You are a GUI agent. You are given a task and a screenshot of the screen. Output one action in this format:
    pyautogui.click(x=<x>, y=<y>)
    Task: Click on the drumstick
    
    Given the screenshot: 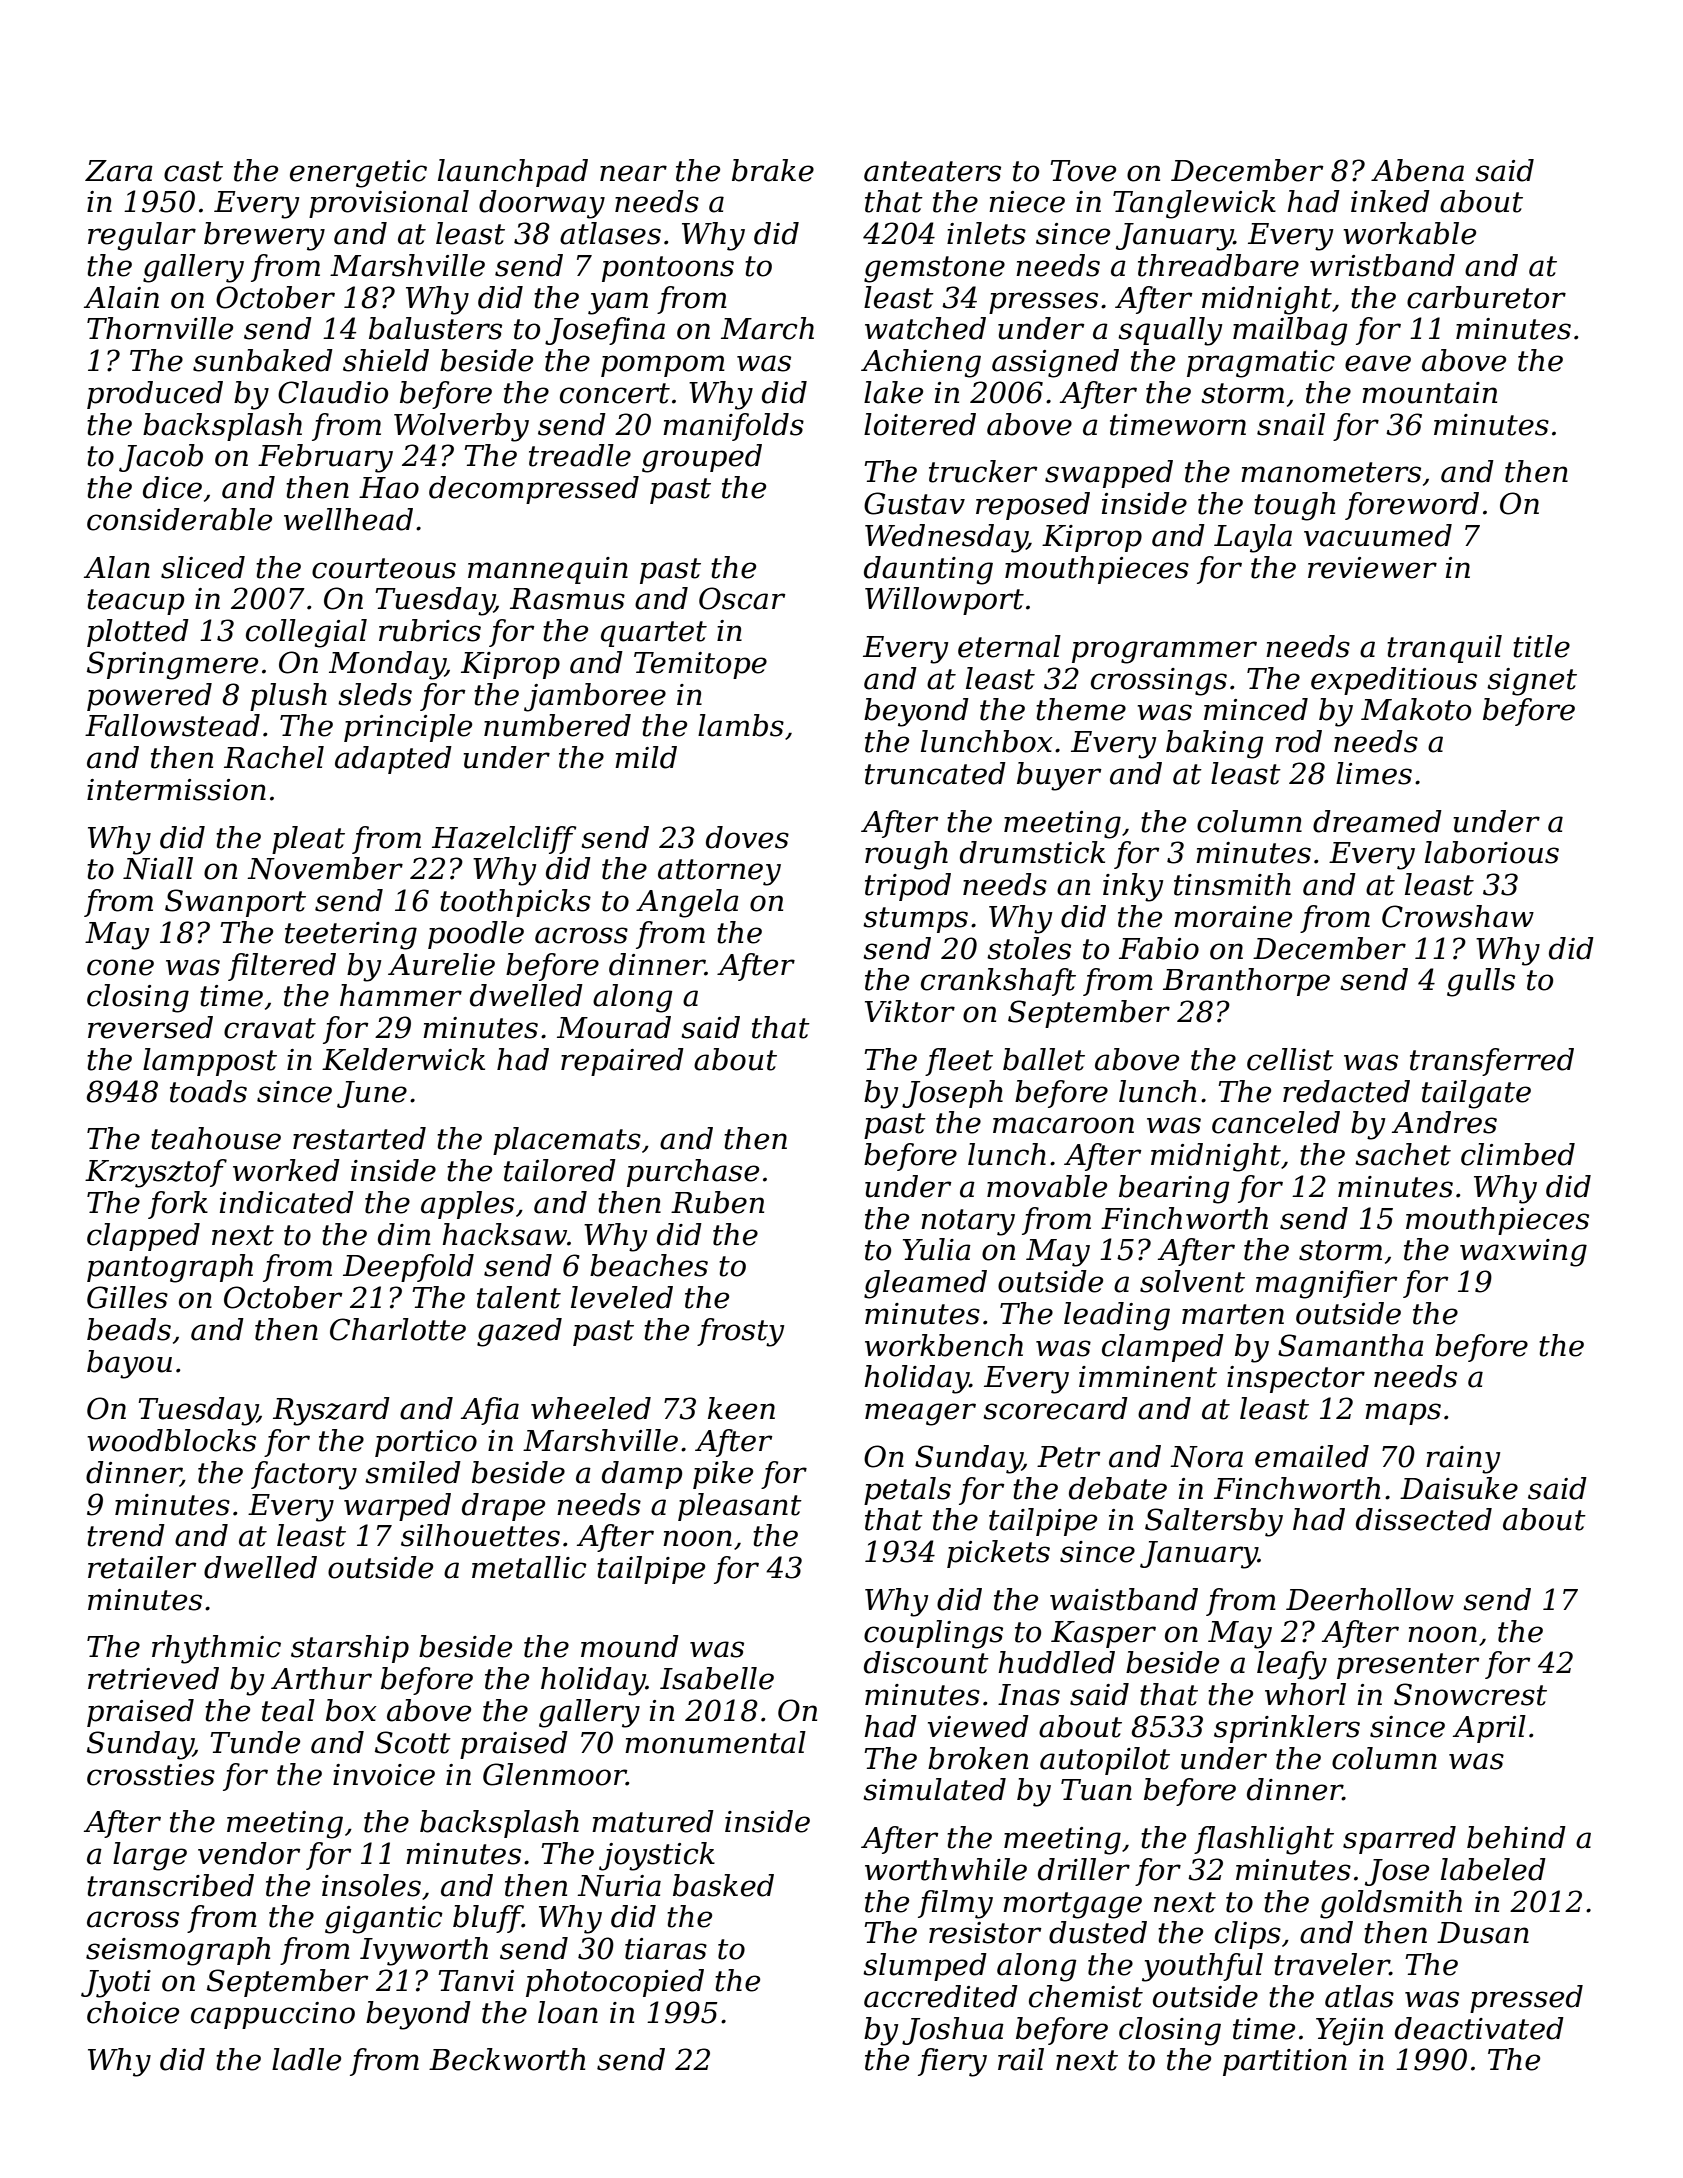 What is the action you would take?
    pyautogui.click(x=1032, y=852)
